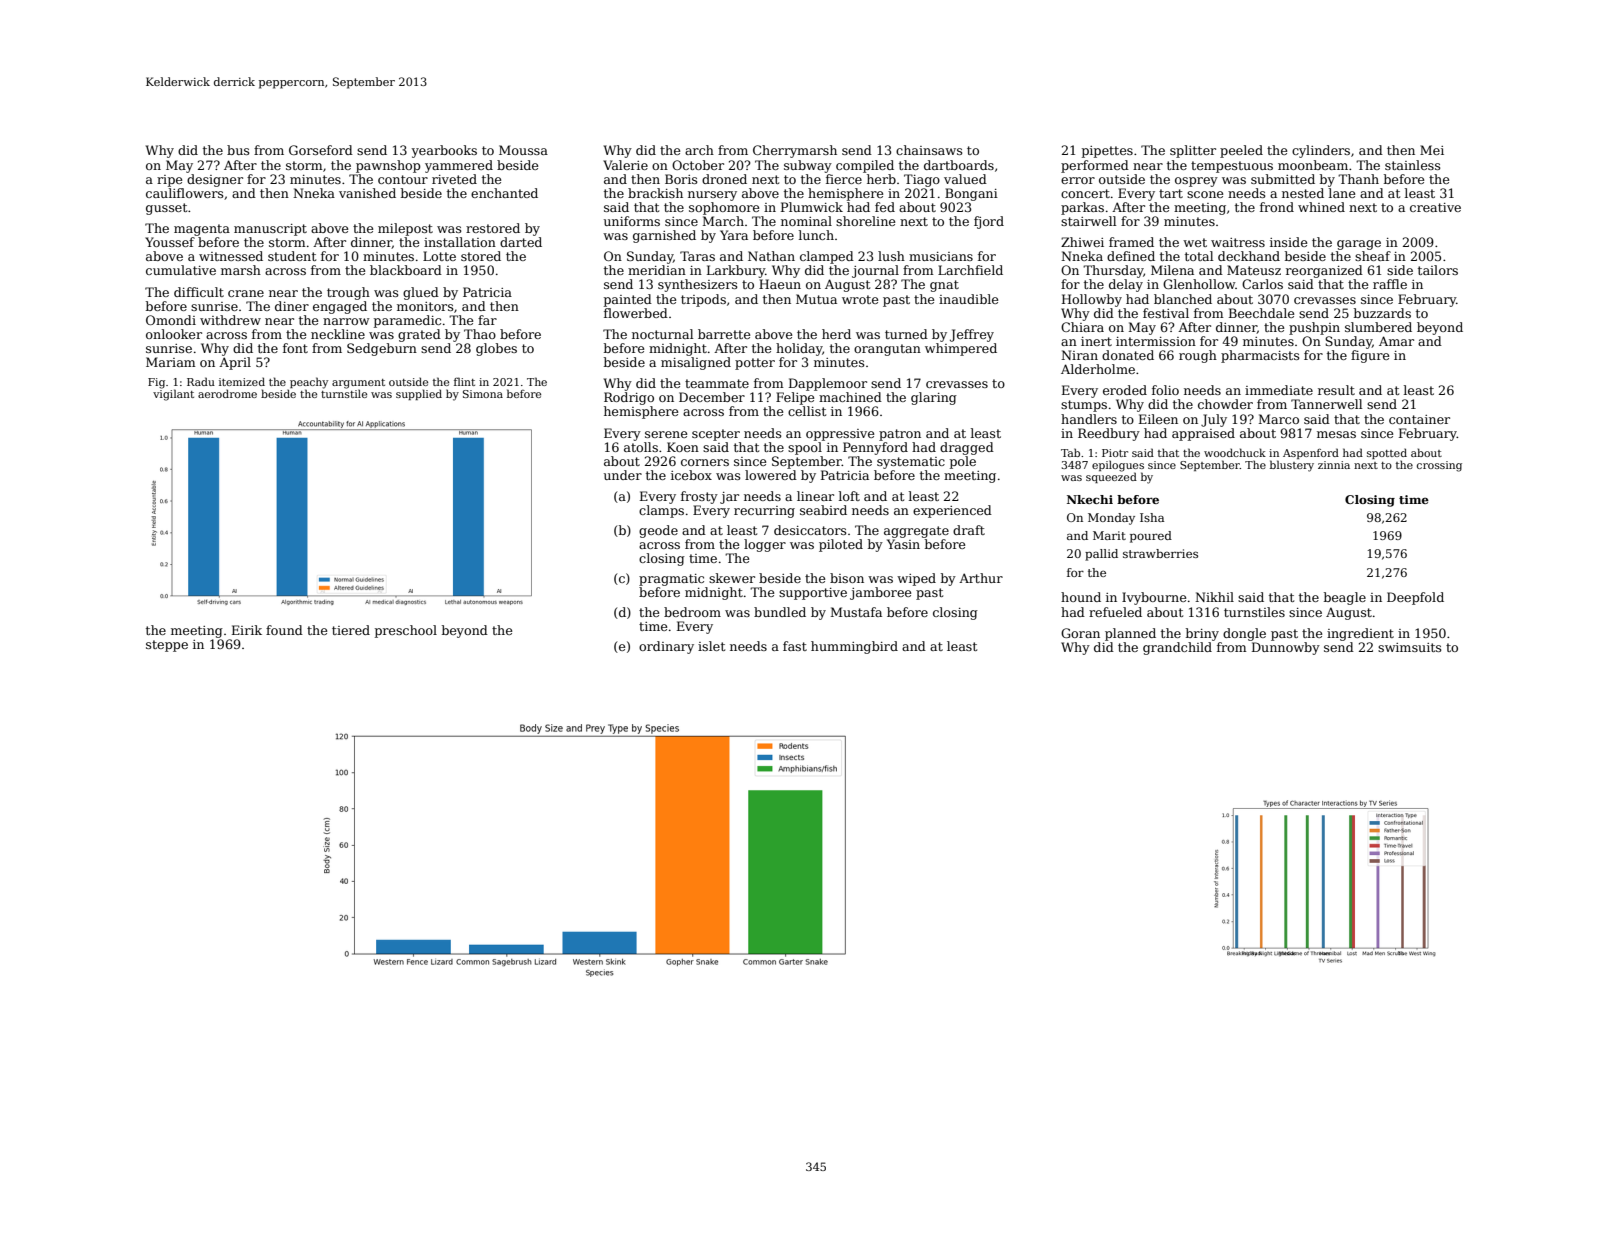 The width and height of the screenshot is (1611, 1245). What do you see at coordinates (1336, 390) in the screenshot?
I see `result` at bounding box center [1336, 390].
